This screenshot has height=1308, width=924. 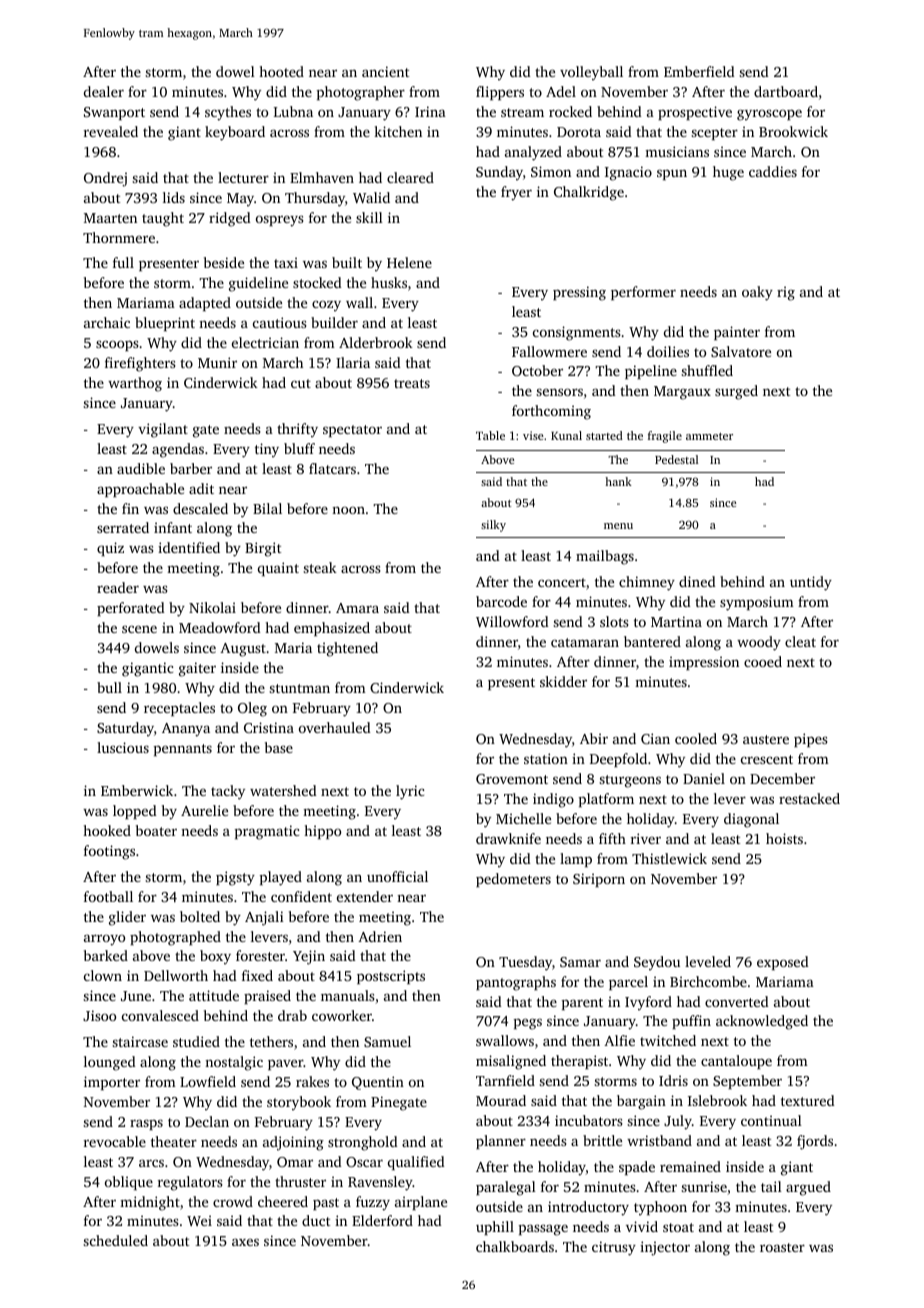 What do you see at coordinates (782, 1247) in the screenshot?
I see `roaster` at bounding box center [782, 1247].
